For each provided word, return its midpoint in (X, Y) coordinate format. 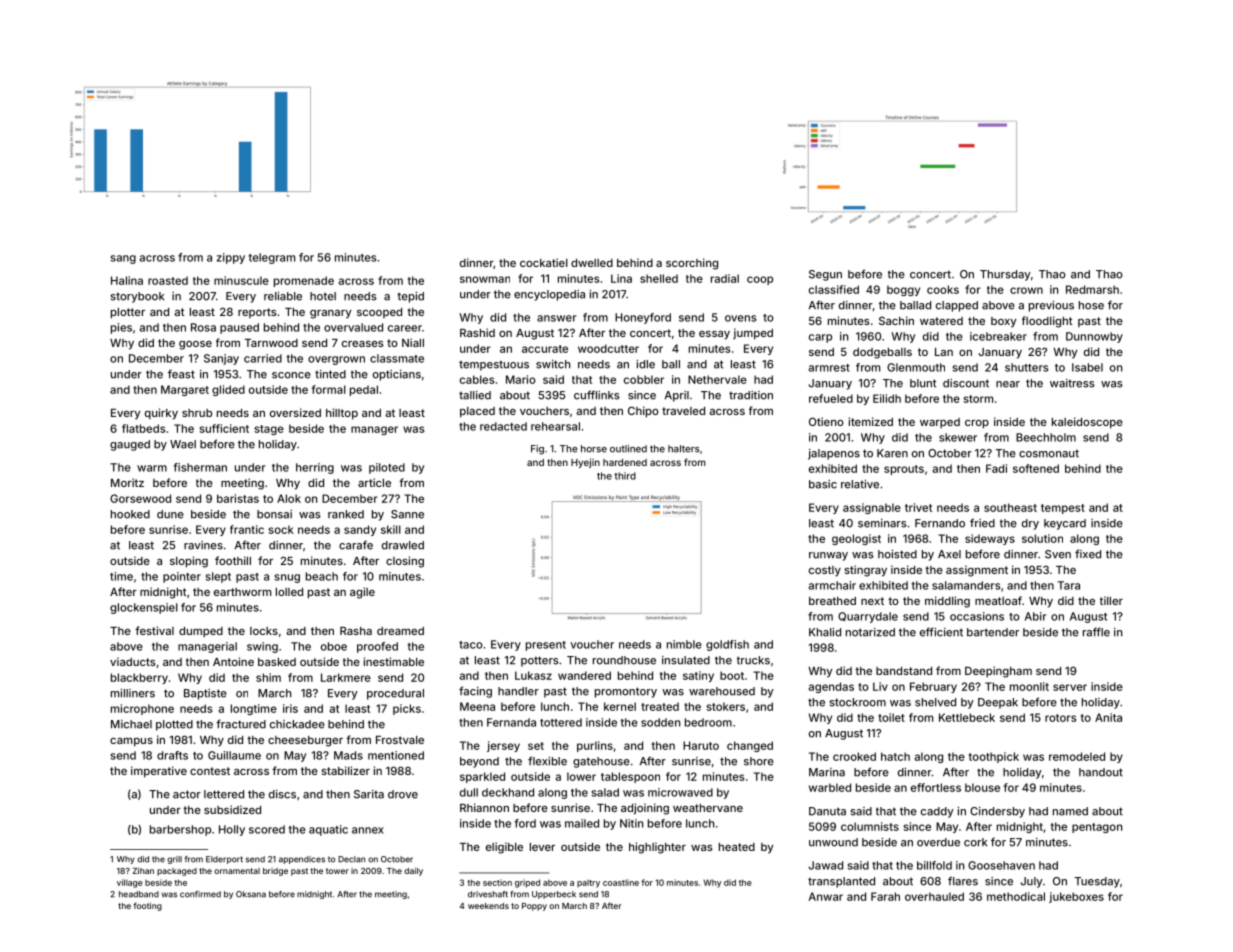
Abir (1036, 616)
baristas (238, 498)
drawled (403, 545)
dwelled (592, 263)
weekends (488, 906)
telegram (271, 258)
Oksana (251, 894)
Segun (825, 275)
